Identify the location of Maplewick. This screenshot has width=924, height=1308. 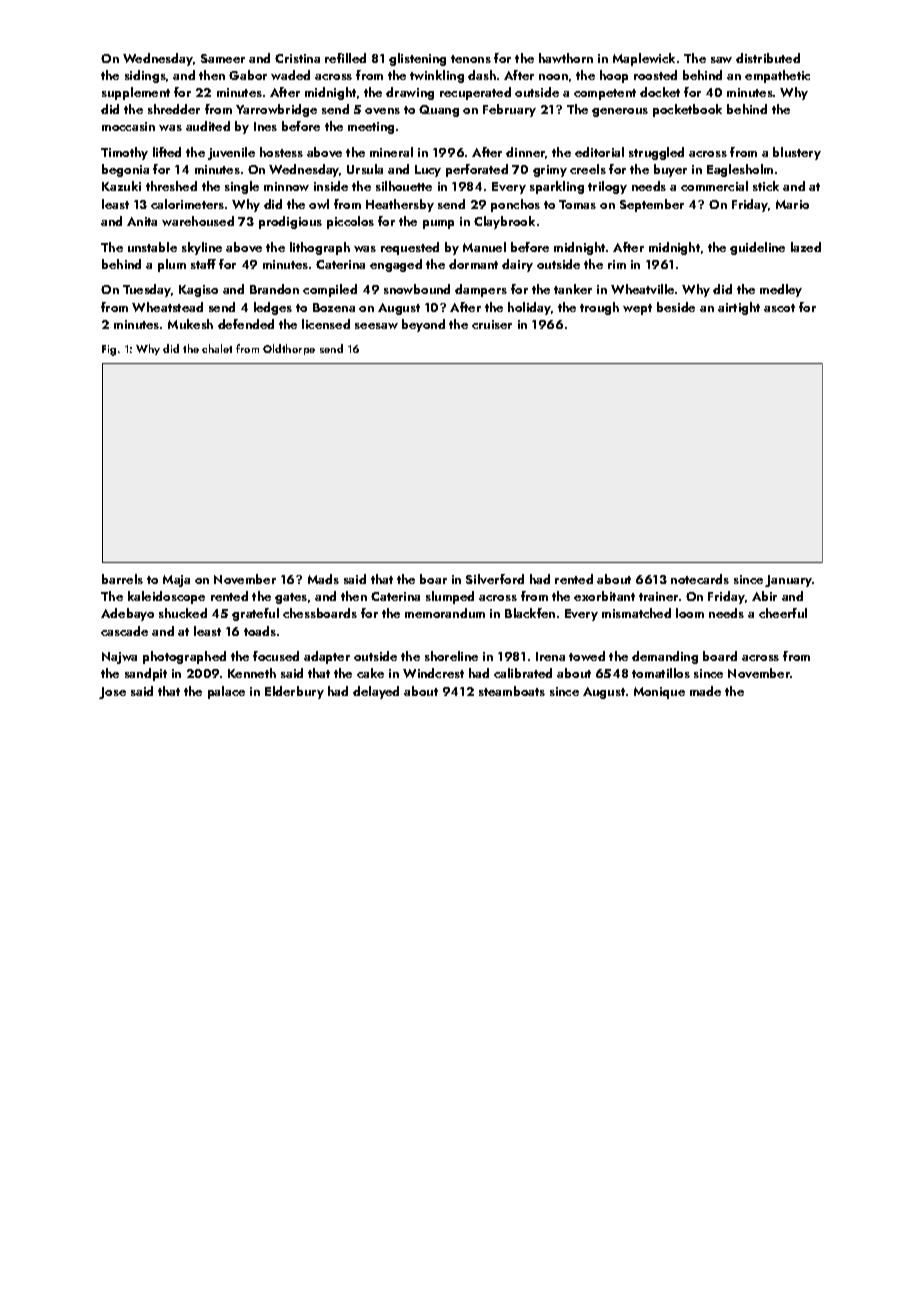
(644, 59).
